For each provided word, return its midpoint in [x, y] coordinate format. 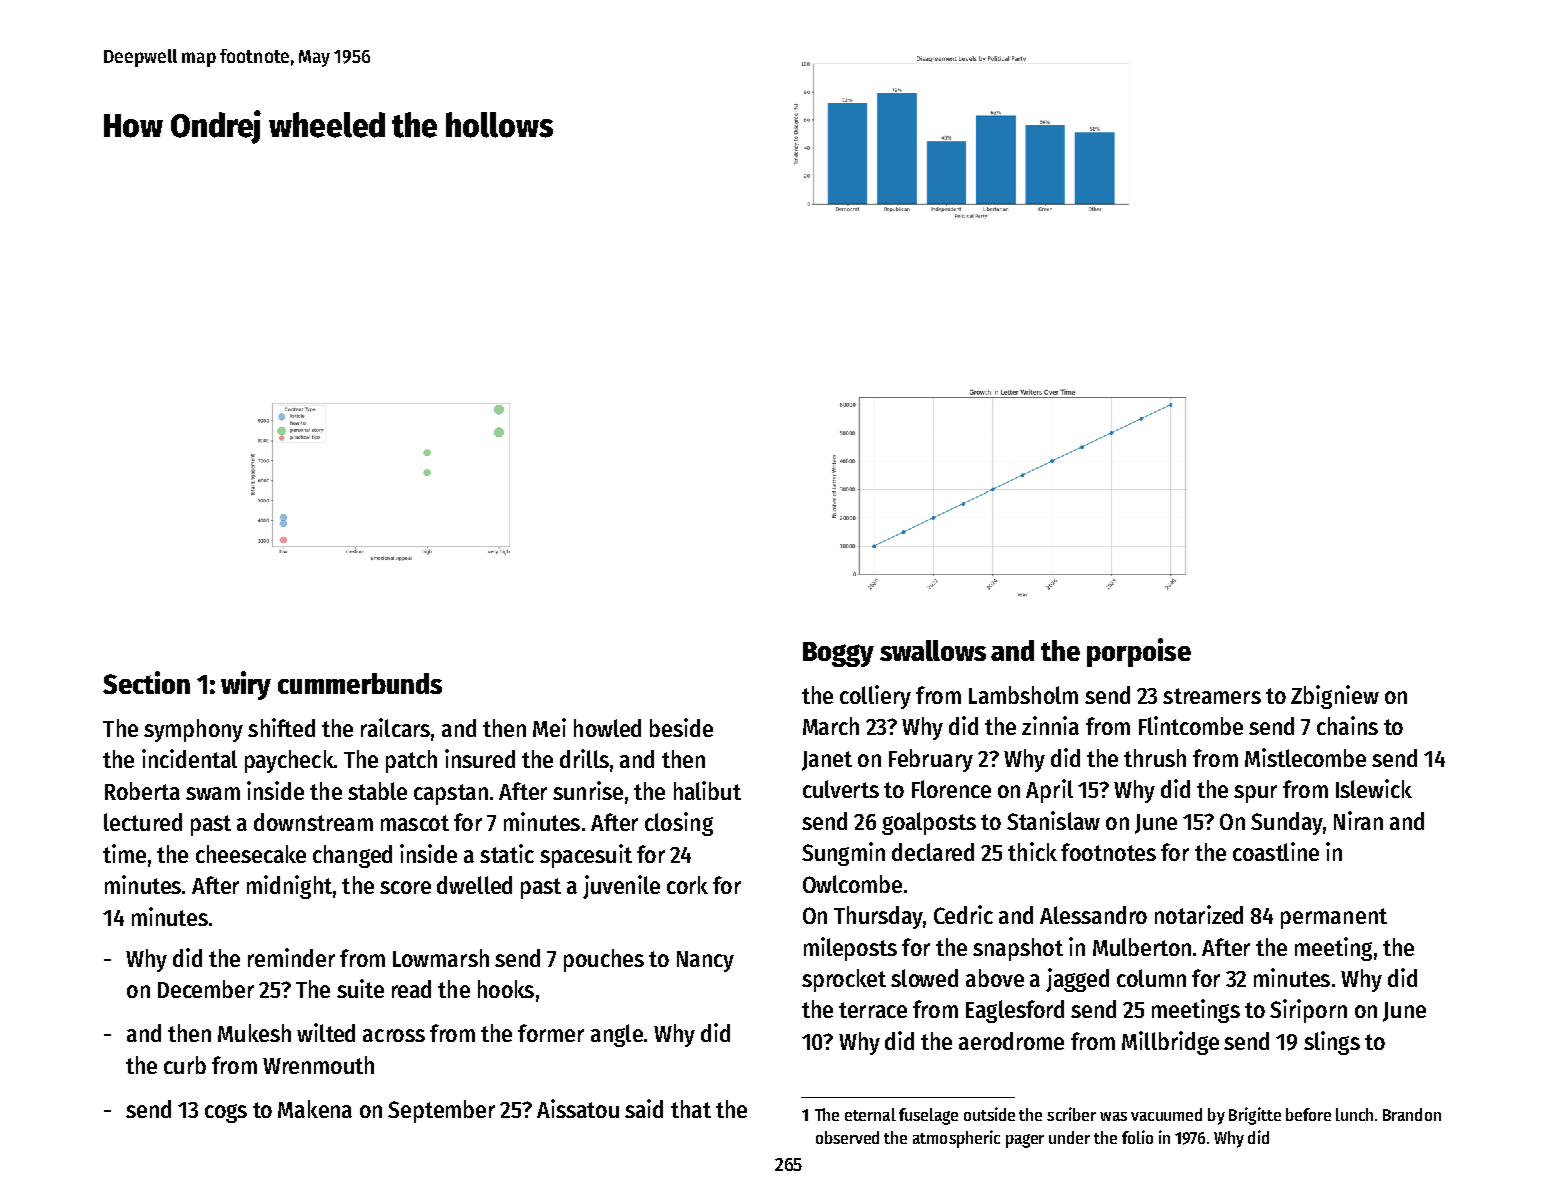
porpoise [1139, 652]
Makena [315, 1109]
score [405, 887]
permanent [1334, 918]
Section [146, 682]
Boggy [838, 654]
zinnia [1050, 725]
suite [360, 988]
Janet [827, 761]
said [644, 1108]
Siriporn [1308, 1011]
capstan [451, 794]
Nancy [705, 961]
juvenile [621, 887]
